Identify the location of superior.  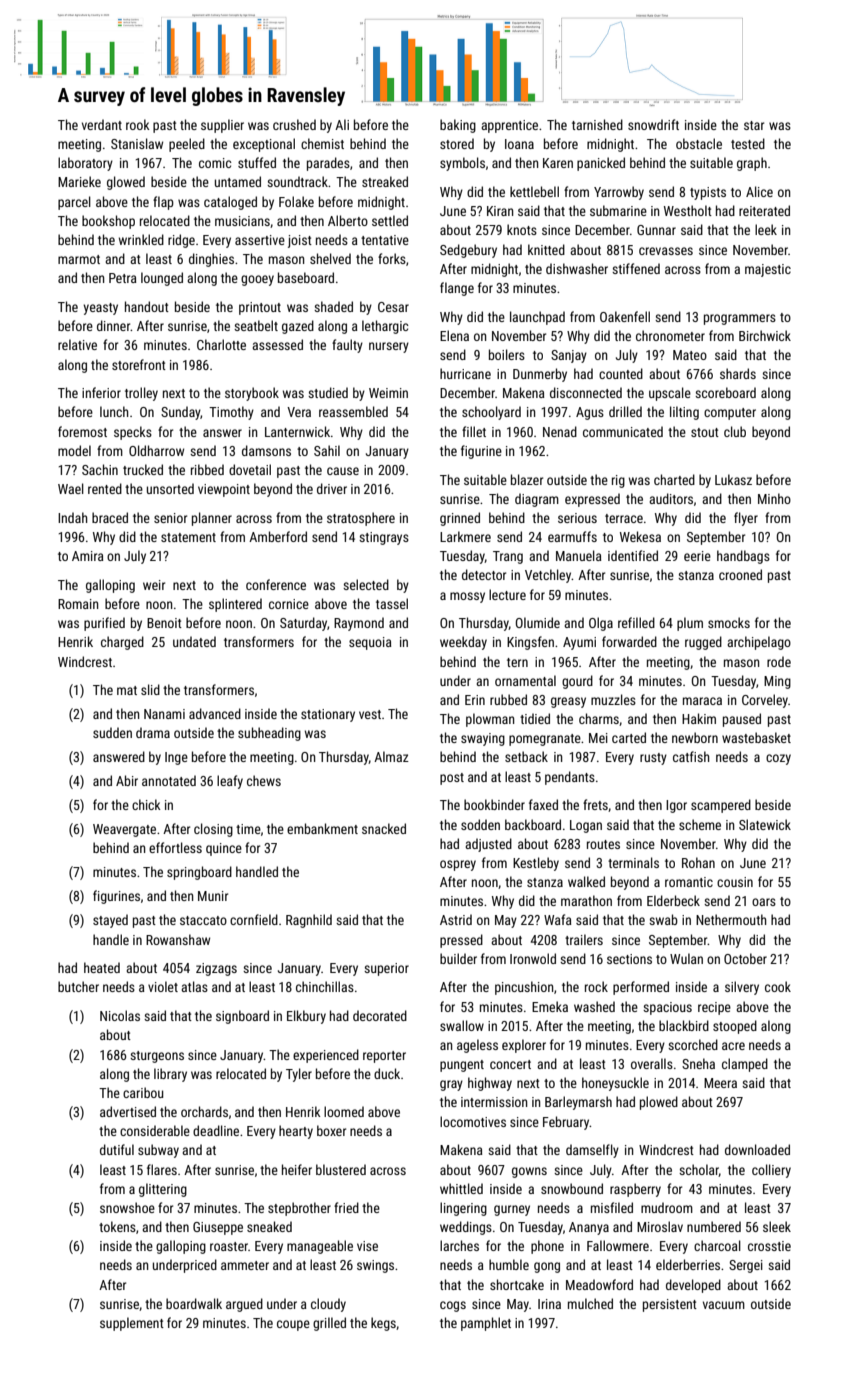
(386, 969).
